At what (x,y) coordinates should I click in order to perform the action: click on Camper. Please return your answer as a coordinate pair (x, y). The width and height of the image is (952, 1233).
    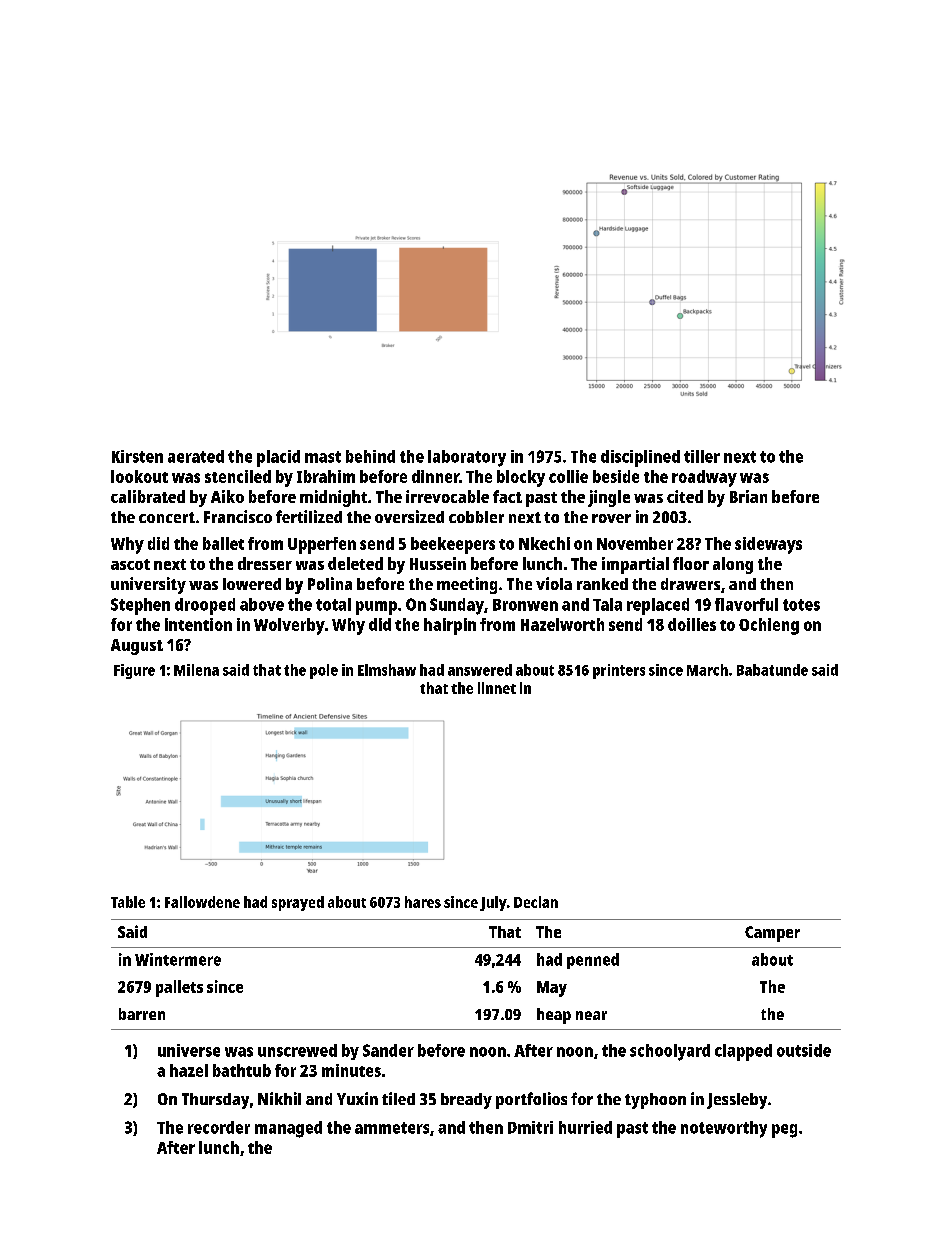
    Looking at the image, I should click on (772, 934).
